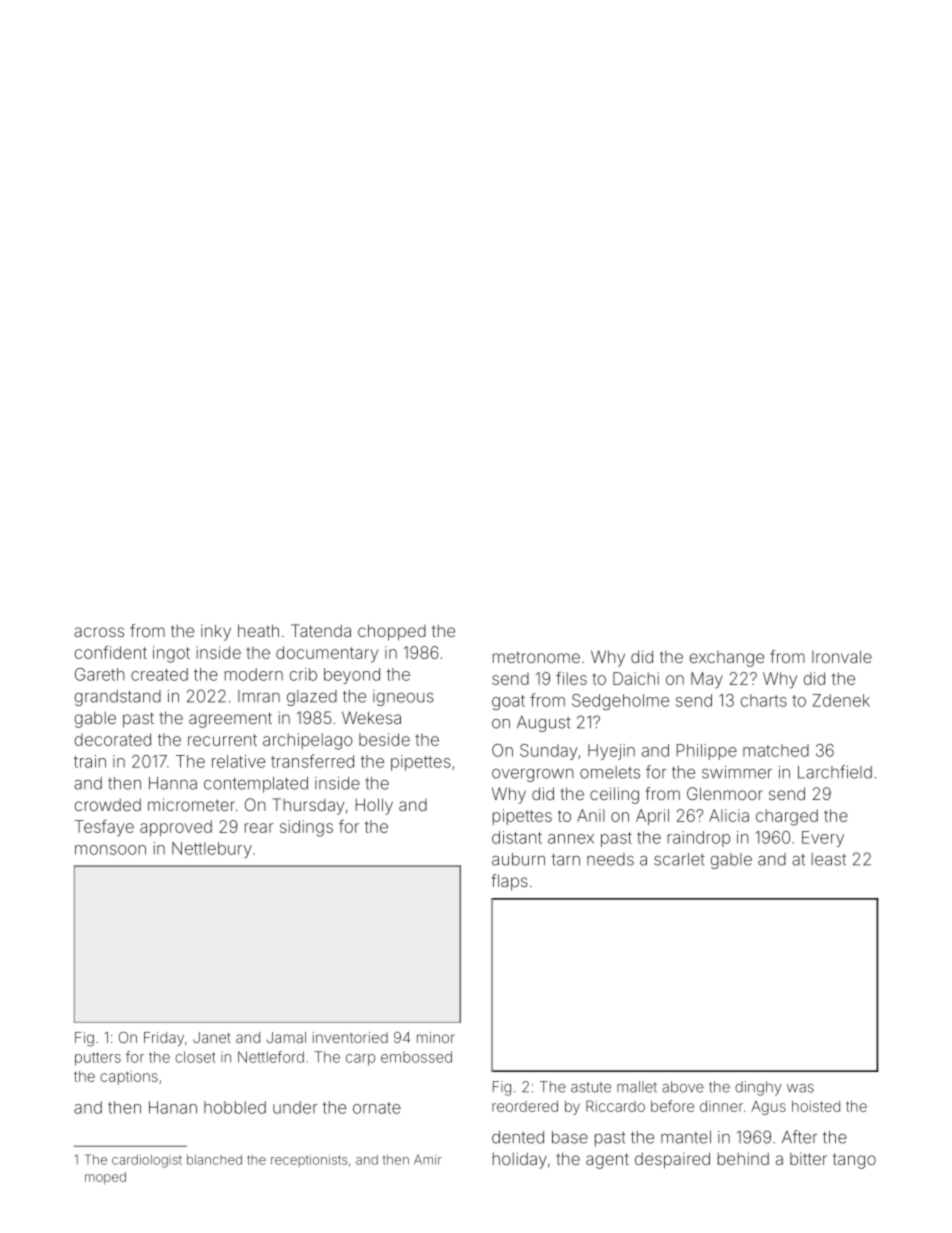 This screenshot has height=1233, width=952. Describe the element at coordinates (164, 1039) in the screenshot. I see `Friday` at that location.
